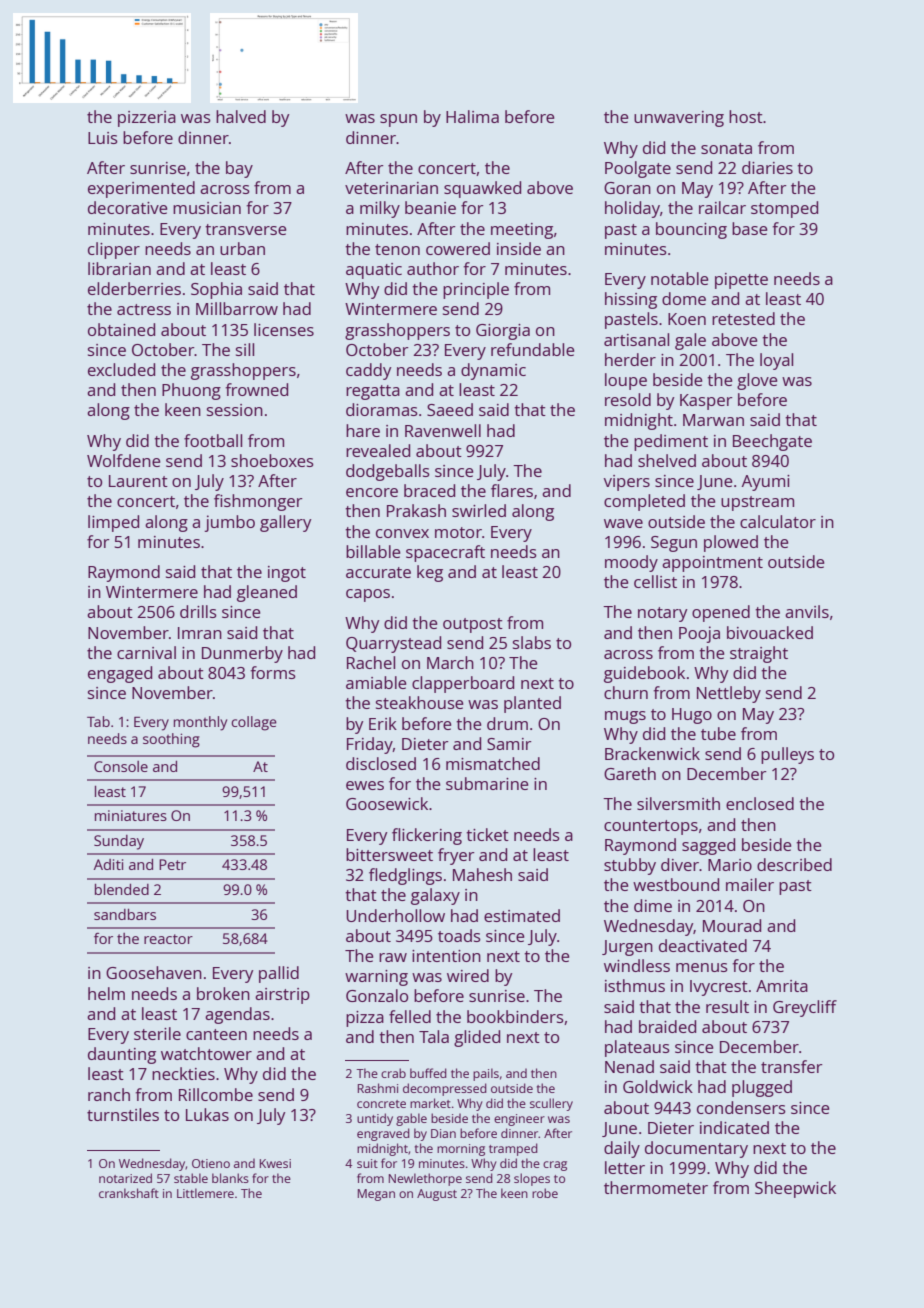  Describe the element at coordinates (746, 116) in the document. I see `host` at that location.
